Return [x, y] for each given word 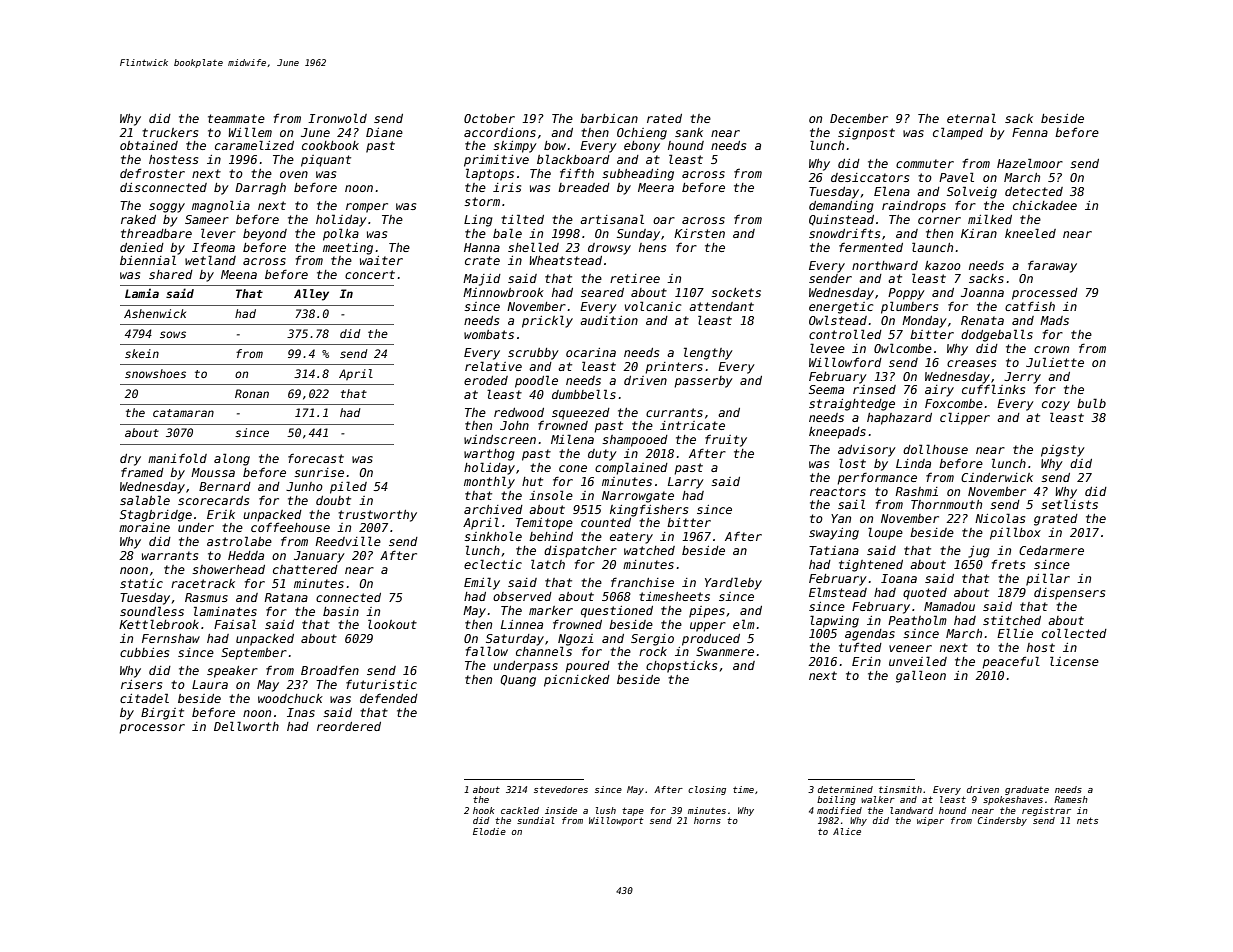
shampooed [635, 441]
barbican [609, 118]
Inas [301, 712]
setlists [1069, 504]
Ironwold [337, 118]
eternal [971, 118]
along [232, 459]
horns [707, 820]
